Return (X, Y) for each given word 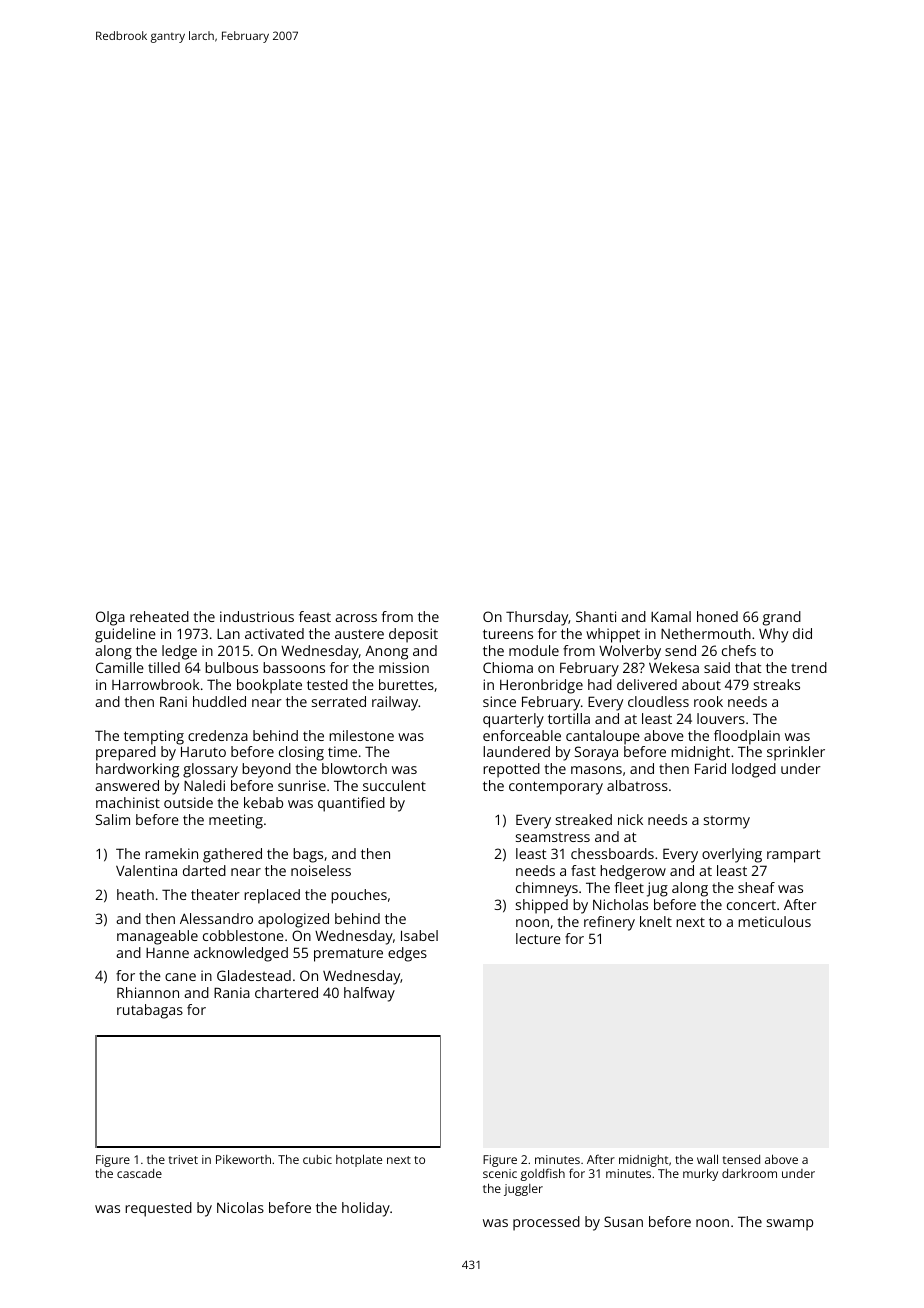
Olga (110, 618)
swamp (790, 1225)
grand (782, 618)
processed (546, 1223)
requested (158, 1209)
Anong (386, 653)
